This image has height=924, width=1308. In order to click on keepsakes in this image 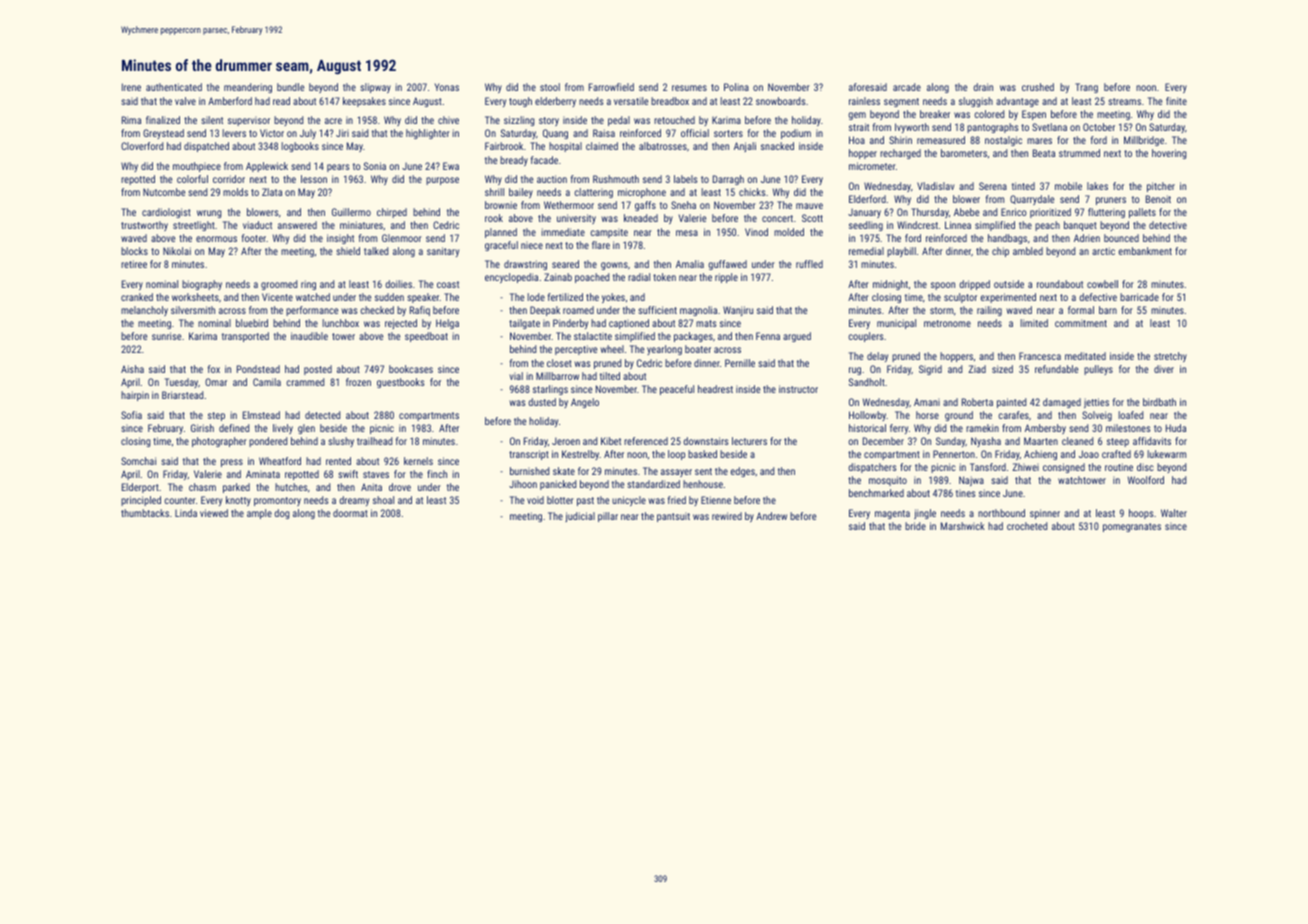, I will do `click(364, 102)`.
